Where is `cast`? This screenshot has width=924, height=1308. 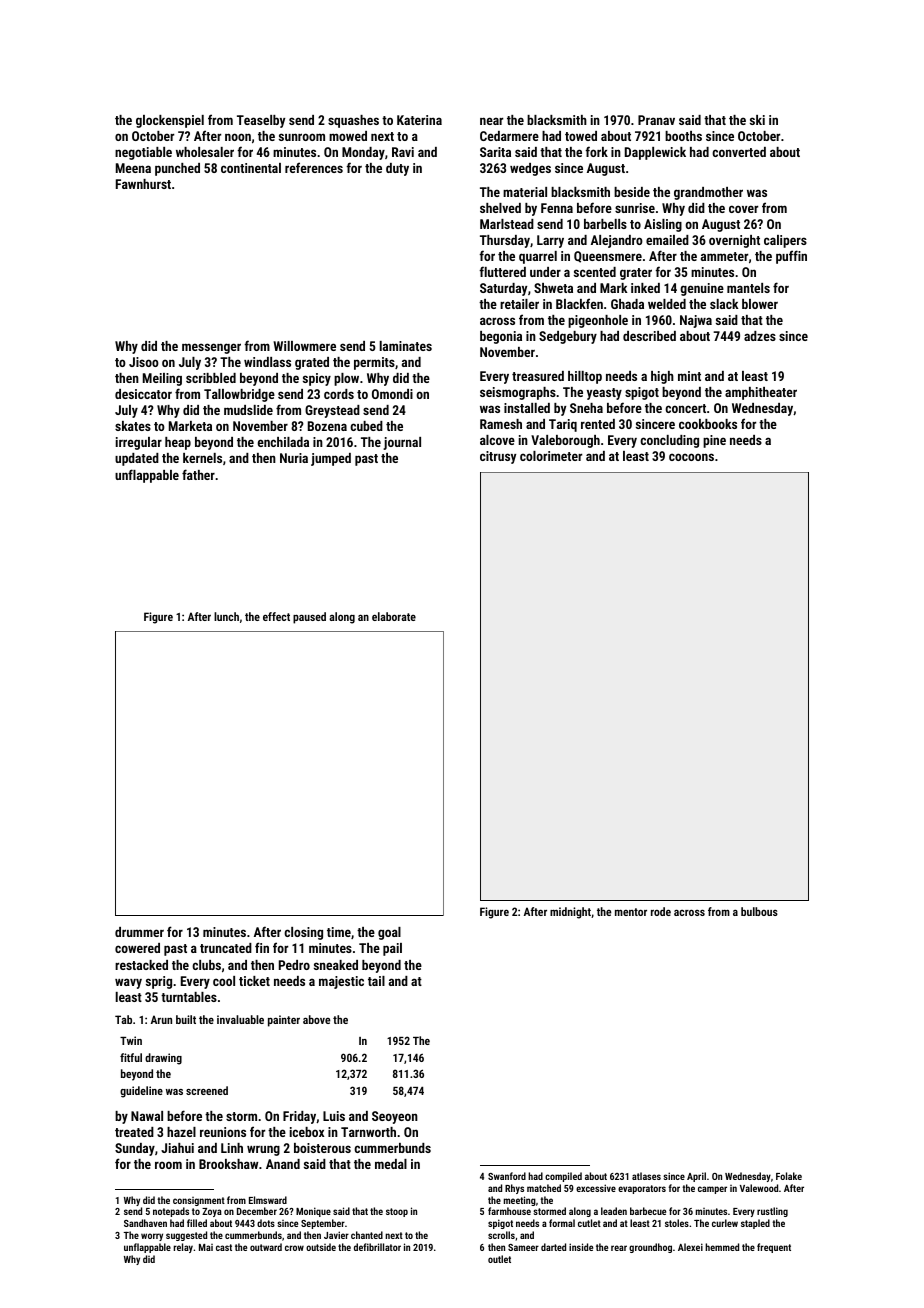 cast is located at coordinates (224, 1247).
